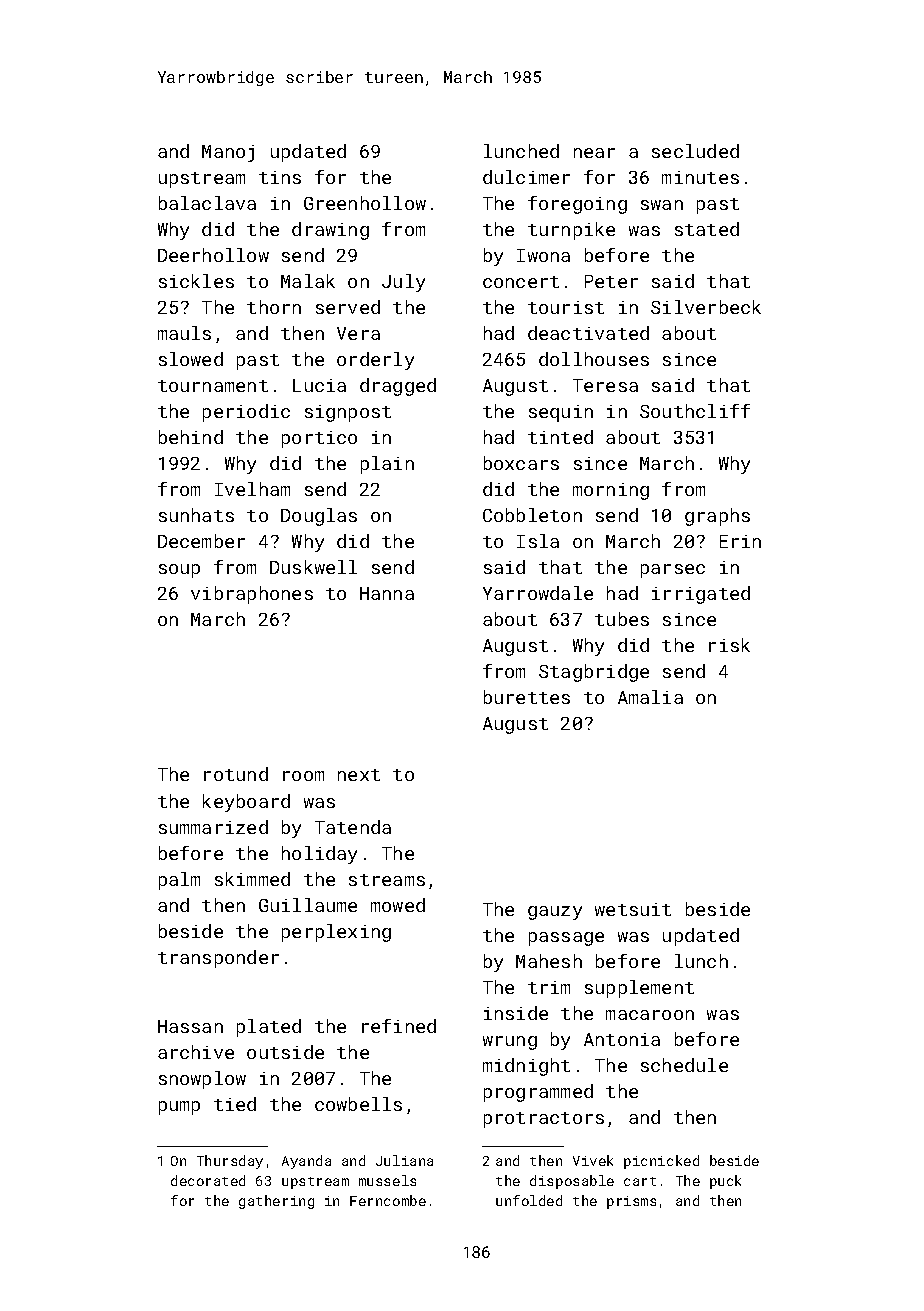 The image size is (924, 1311). I want to click on protractors, so click(544, 1120).
